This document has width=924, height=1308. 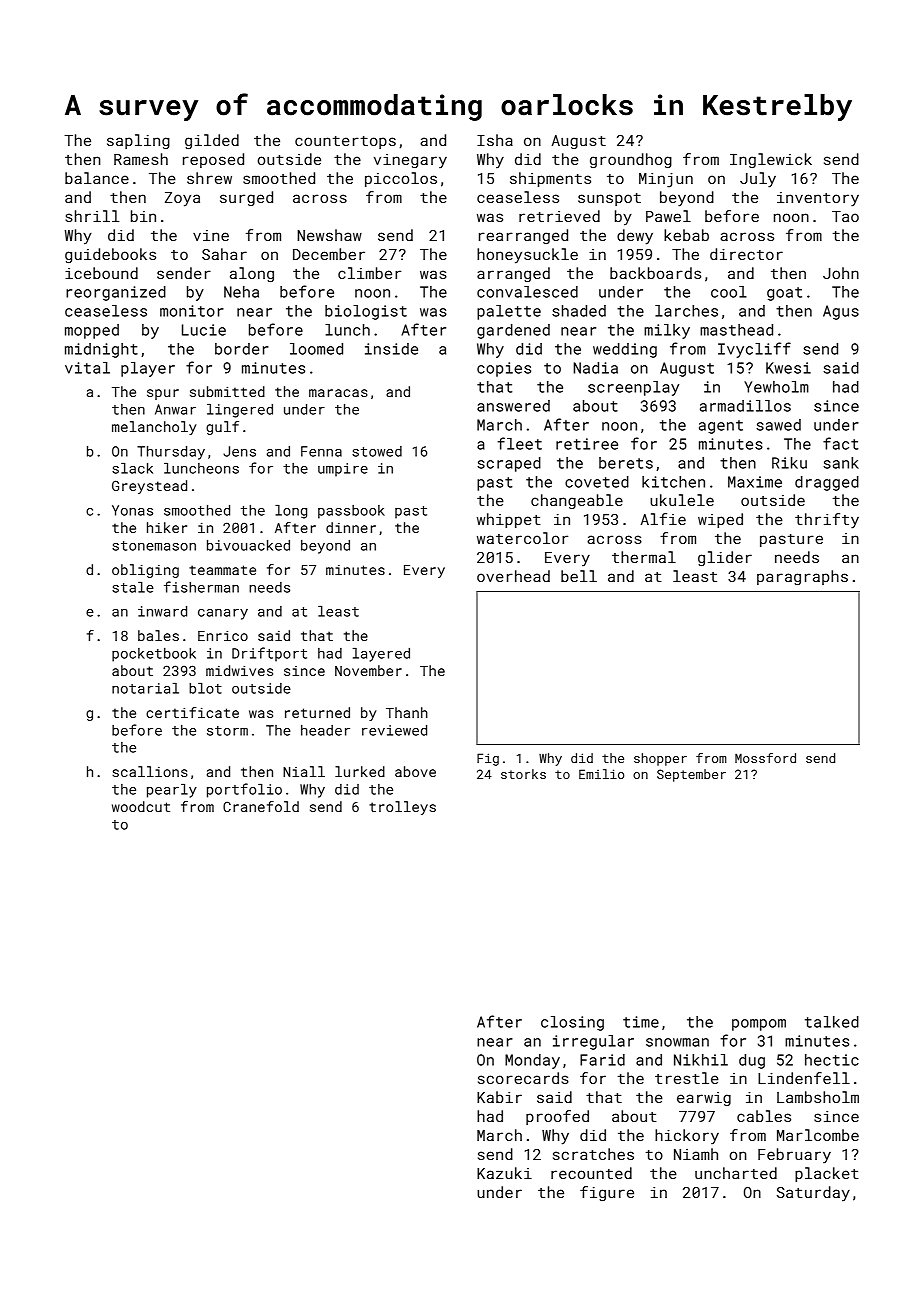 I want to click on milky, so click(x=667, y=331).
